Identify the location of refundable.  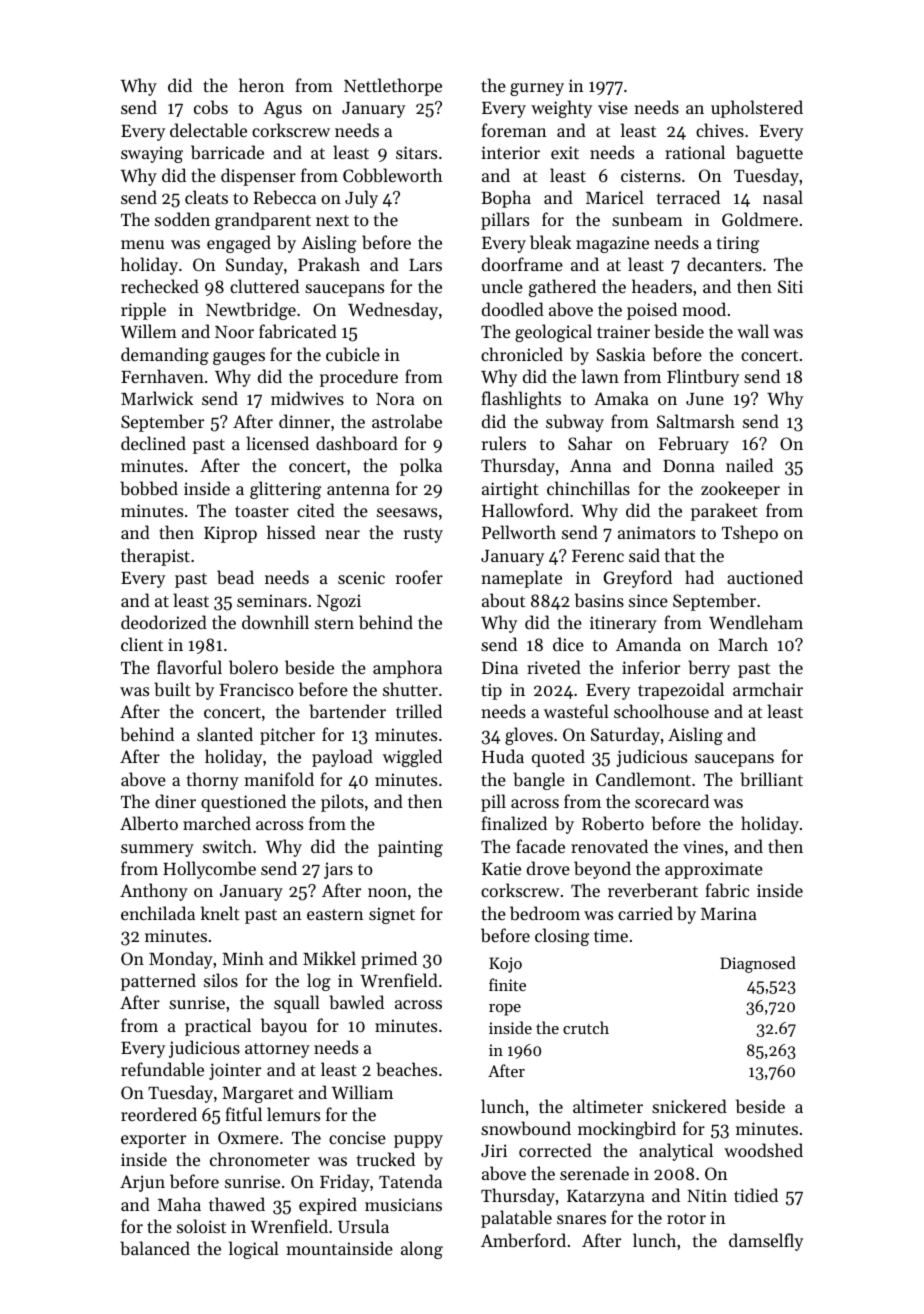
(162, 1069).
